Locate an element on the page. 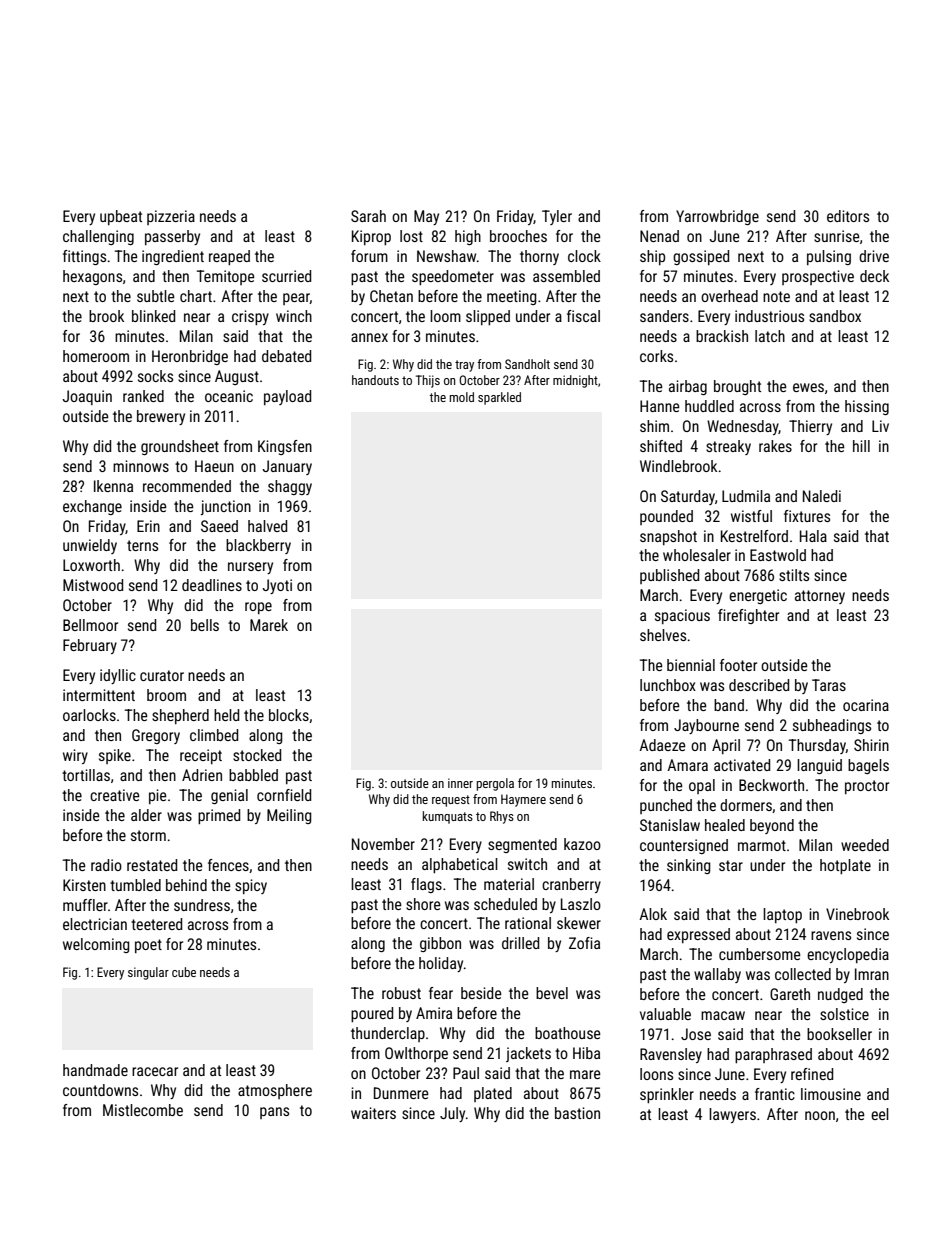  receipt is located at coordinates (201, 756).
